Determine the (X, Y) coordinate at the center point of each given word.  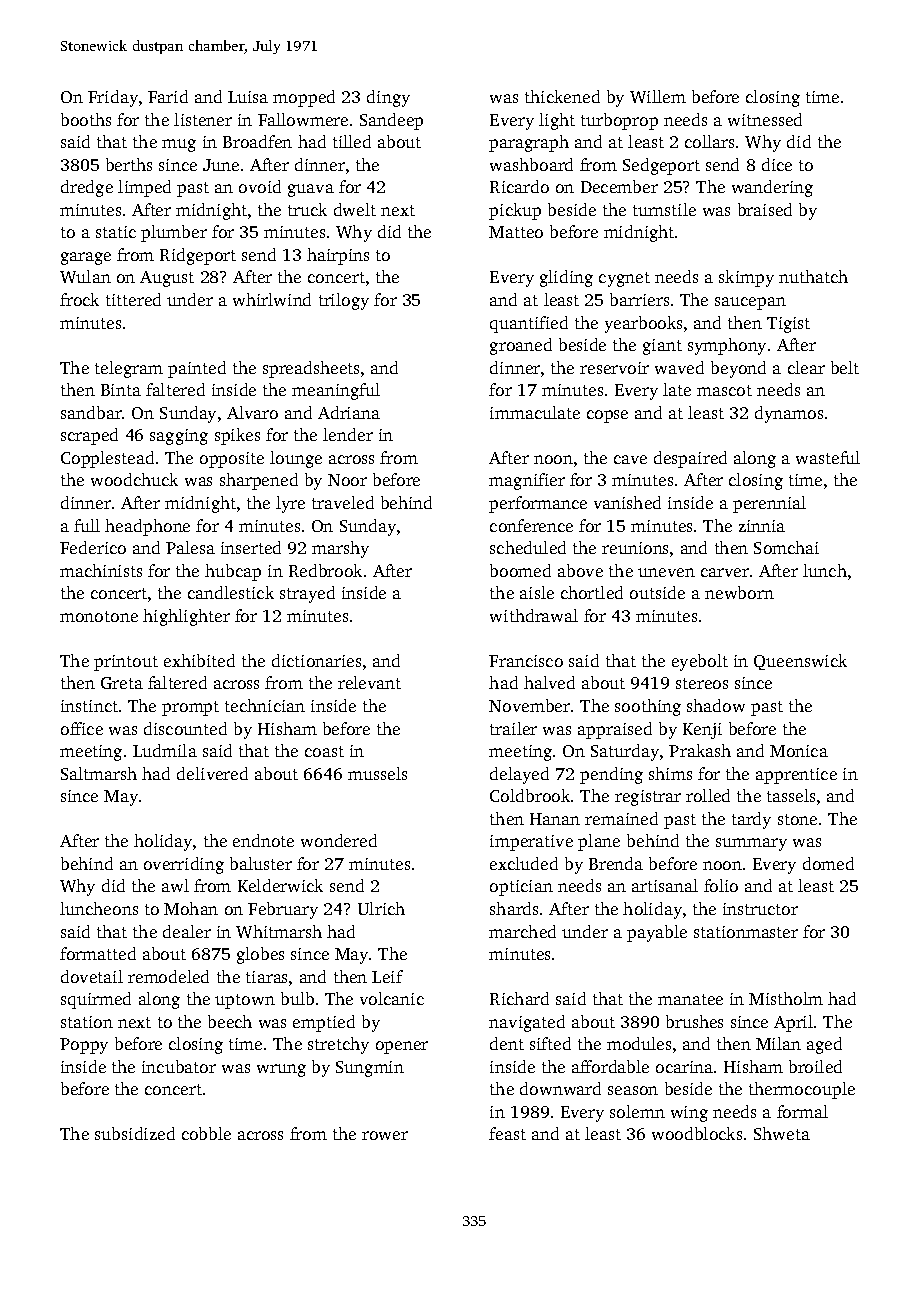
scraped (89, 436)
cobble (206, 1133)
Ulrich (381, 908)
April (793, 1023)
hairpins (338, 256)
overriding (184, 865)
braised (765, 209)
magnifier (527, 481)
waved (679, 367)
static (116, 232)
